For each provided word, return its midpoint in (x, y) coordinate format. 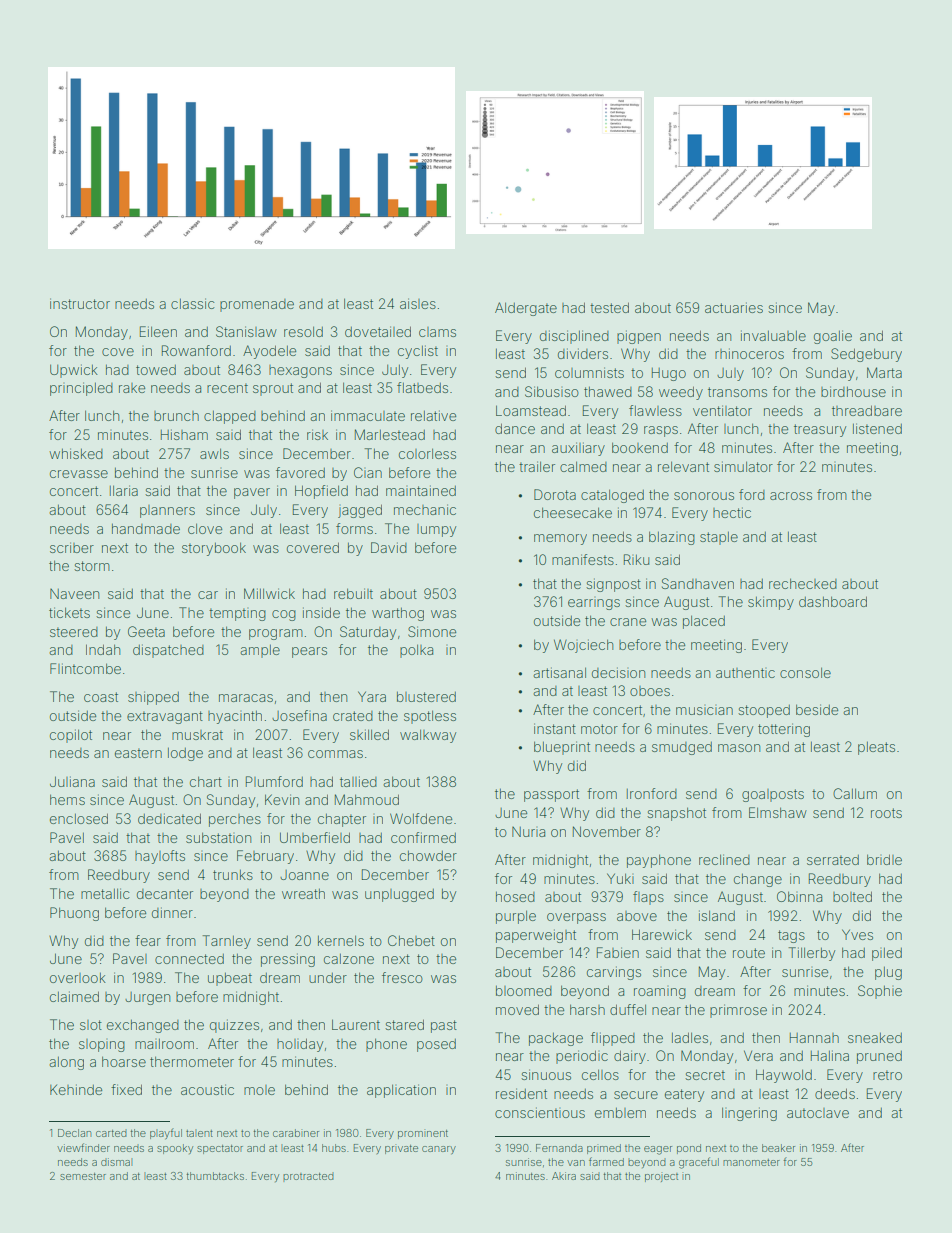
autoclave (818, 1113)
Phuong (74, 914)
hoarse (124, 1061)
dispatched (168, 651)
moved (517, 1009)
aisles (418, 303)
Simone (432, 631)
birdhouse (853, 391)
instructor (80, 303)
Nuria (528, 832)
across (791, 496)
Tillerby (811, 954)
